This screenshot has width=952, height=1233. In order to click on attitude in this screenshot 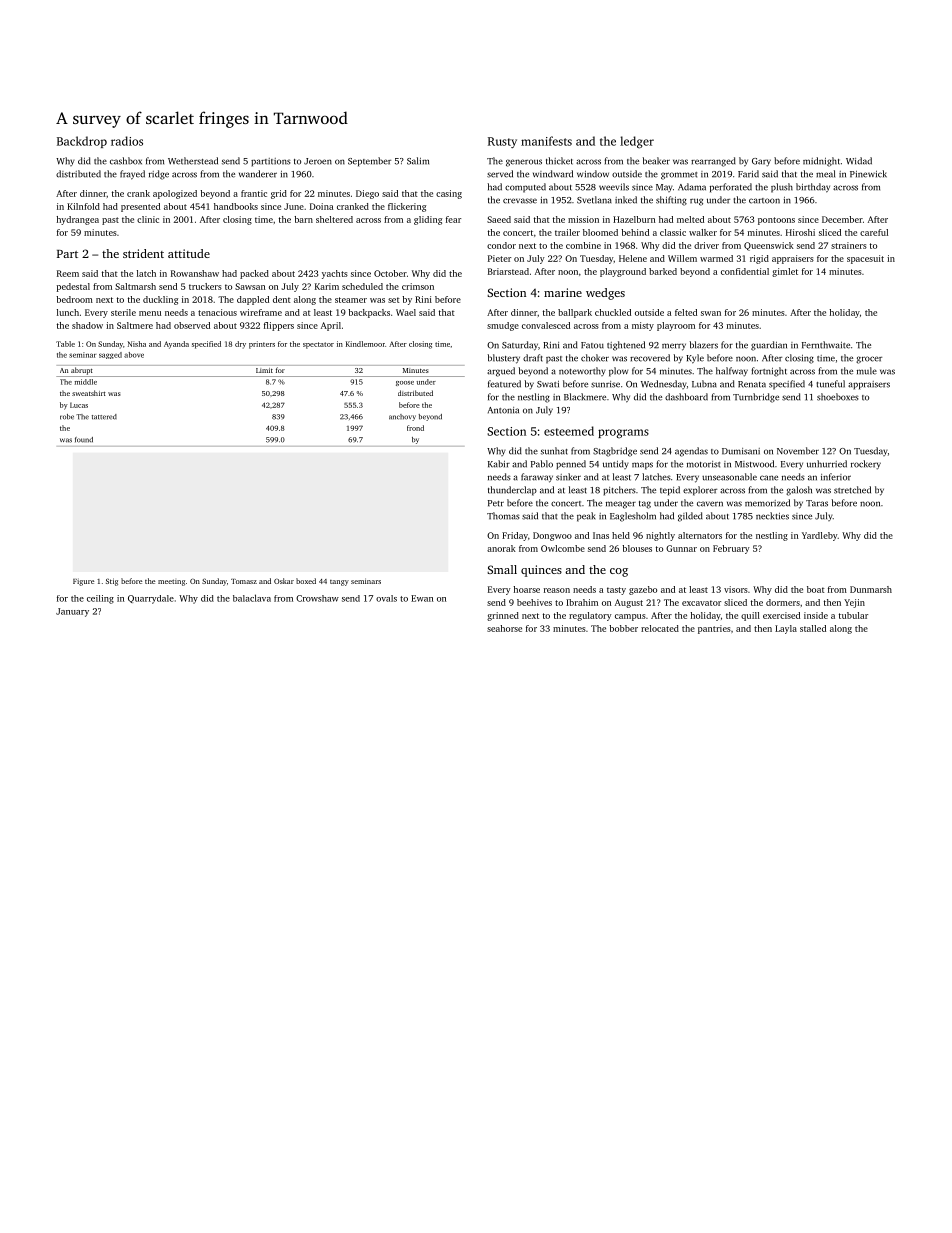, I will do `click(189, 253)`.
